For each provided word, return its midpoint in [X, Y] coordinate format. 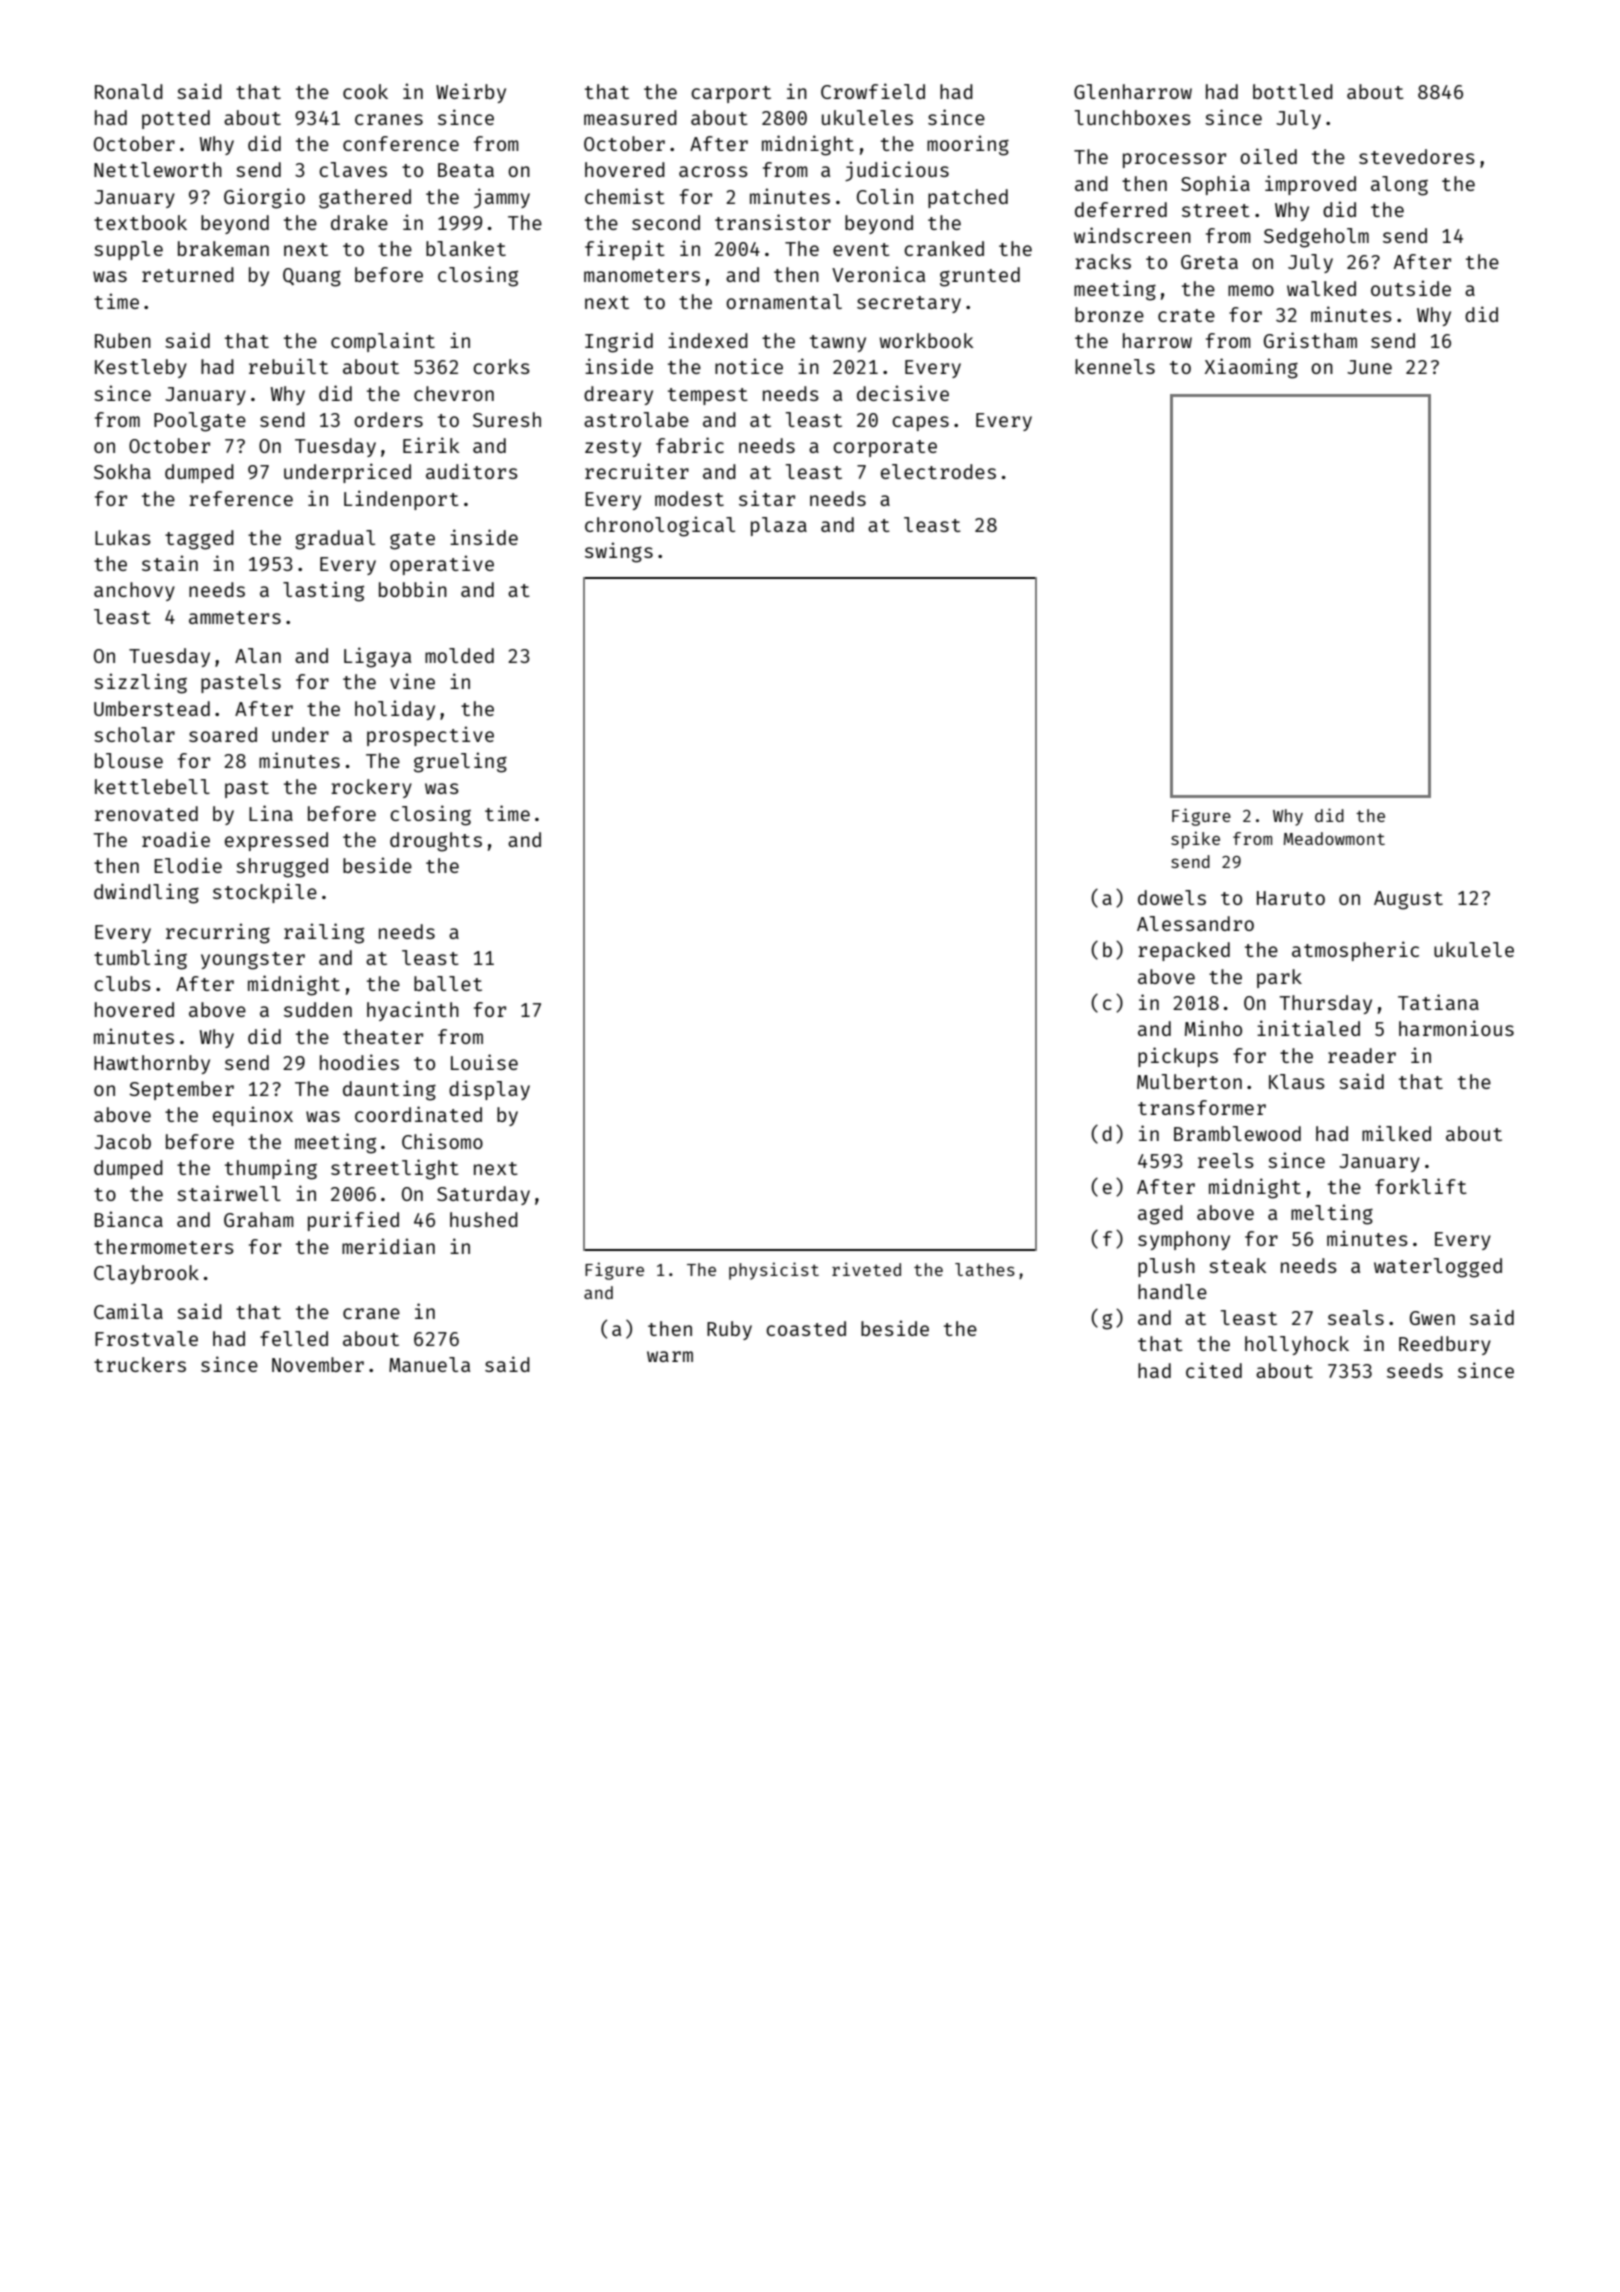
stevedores [1417, 156]
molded [459, 655]
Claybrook [146, 1274]
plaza [779, 526]
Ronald [129, 91]
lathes [985, 1269]
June [1369, 367]
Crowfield [873, 91]
